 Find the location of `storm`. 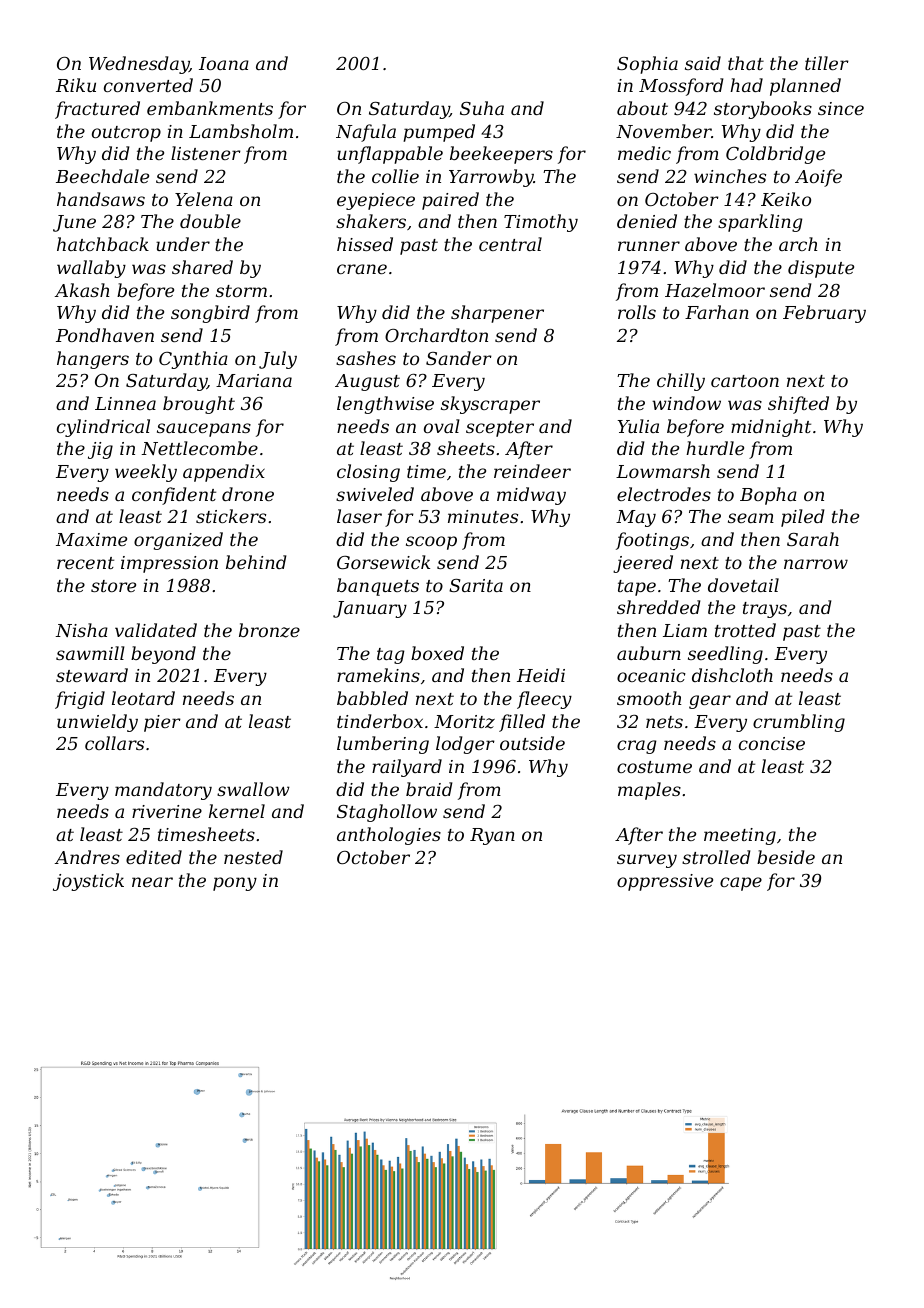

storm is located at coordinates (241, 291).
